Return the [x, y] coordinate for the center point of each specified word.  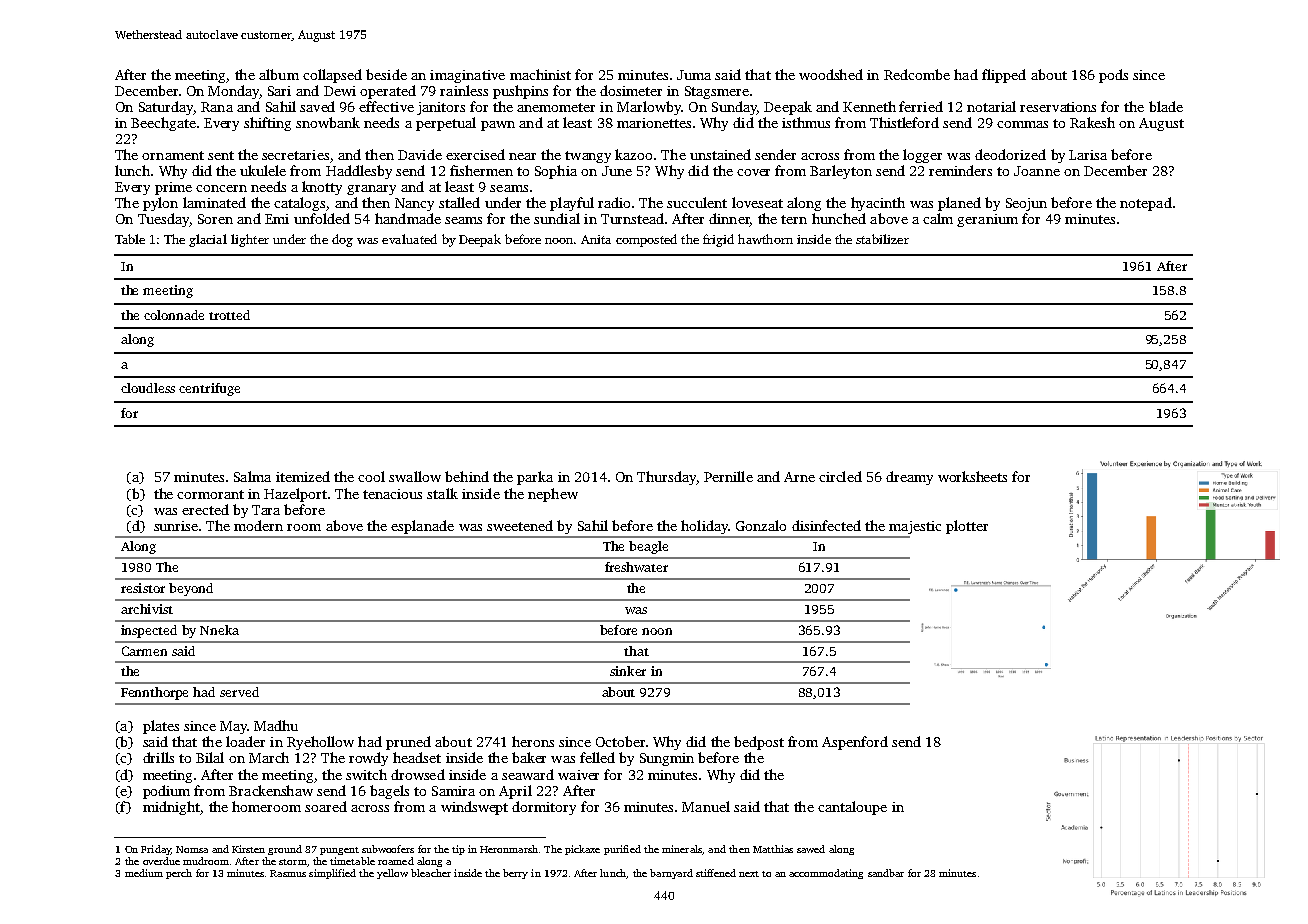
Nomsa [192, 849]
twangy [588, 157]
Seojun [1026, 204]
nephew [553, 495]
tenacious [392, 494]
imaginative [467, 76]
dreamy [909, 478]
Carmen [144, 651]
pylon [160, 204]
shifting [267, 124]
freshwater [636, 567]
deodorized [1010, 154]
